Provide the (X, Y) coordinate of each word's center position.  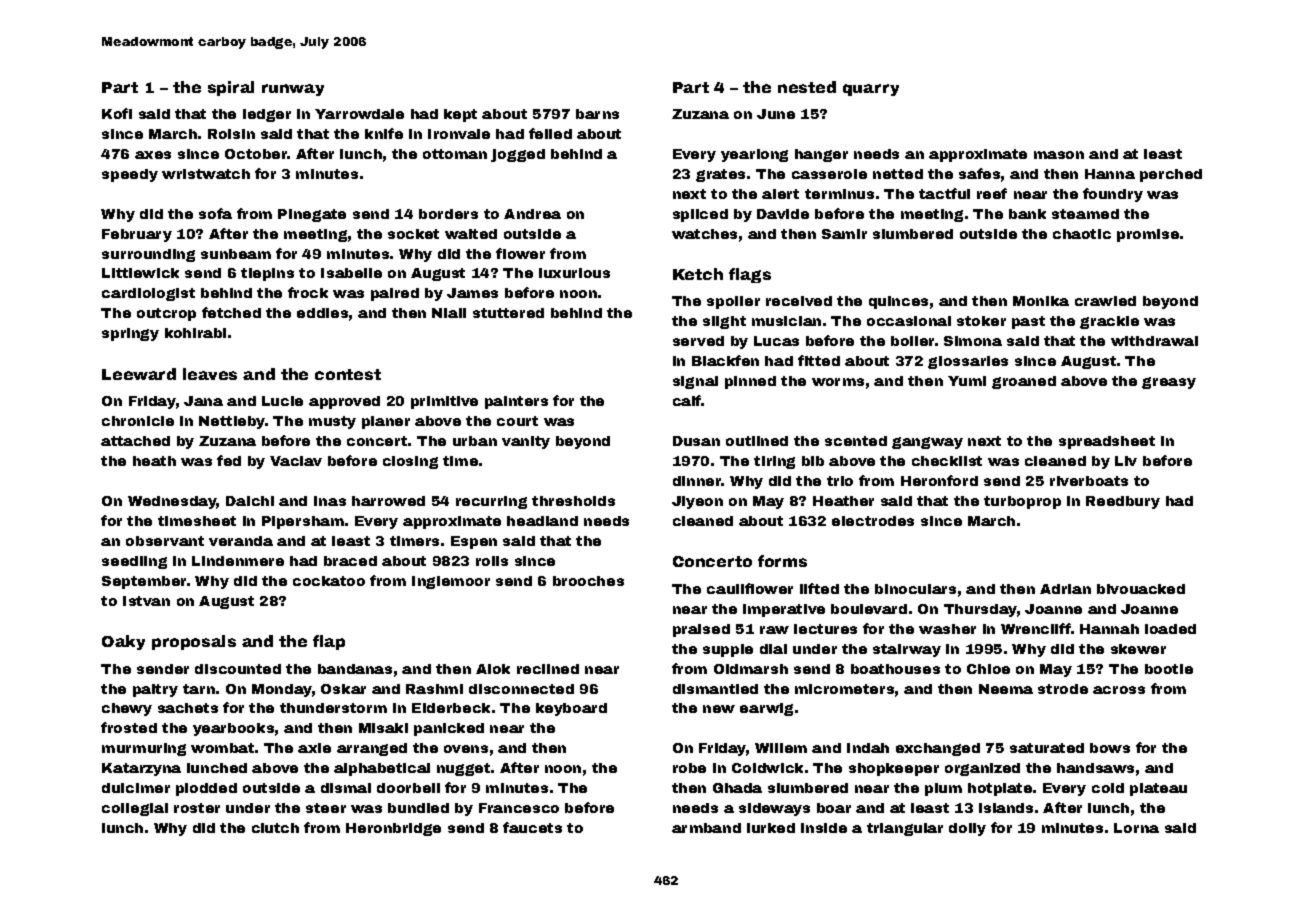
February (137, 235)
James (472, 293)
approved (344, 402)
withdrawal (1154, 341)
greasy (1169, 383)
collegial (135, 809)
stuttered (508, 313)
